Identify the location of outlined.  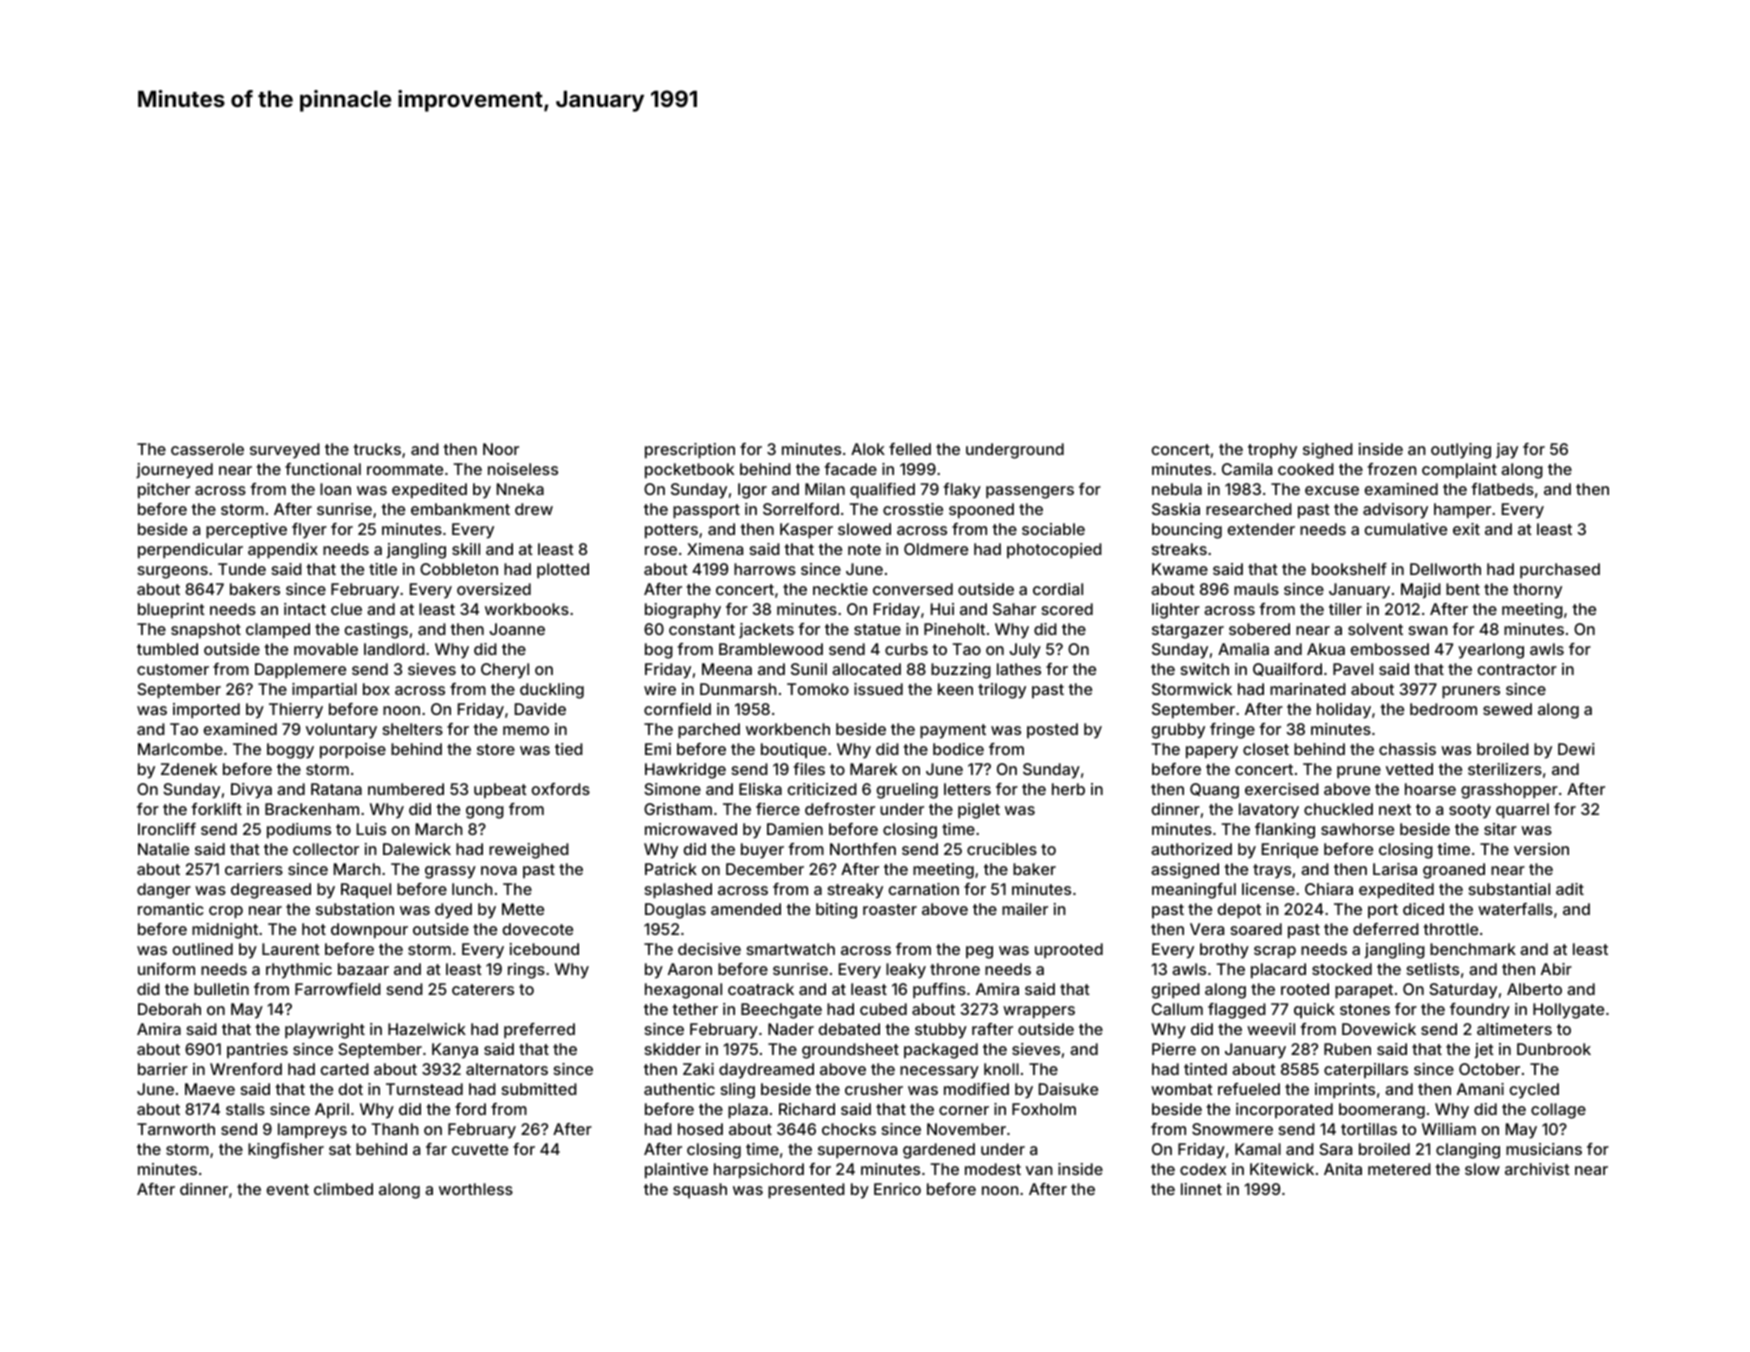
(203, 949).
